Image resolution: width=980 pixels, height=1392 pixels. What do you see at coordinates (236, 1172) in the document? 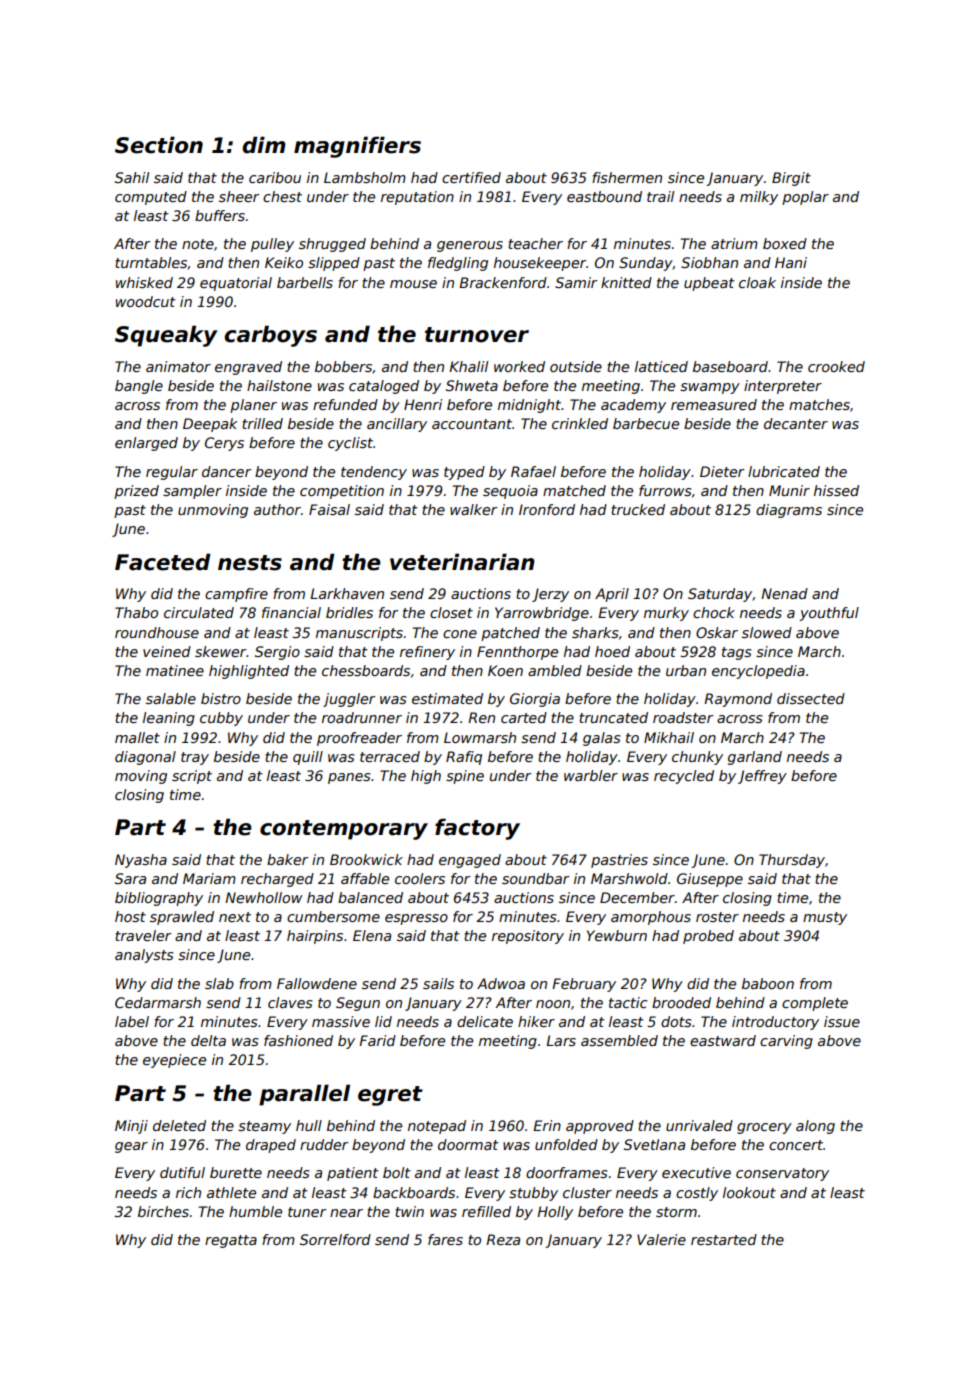
I see `burette` at bounding box center [236, 1172].
